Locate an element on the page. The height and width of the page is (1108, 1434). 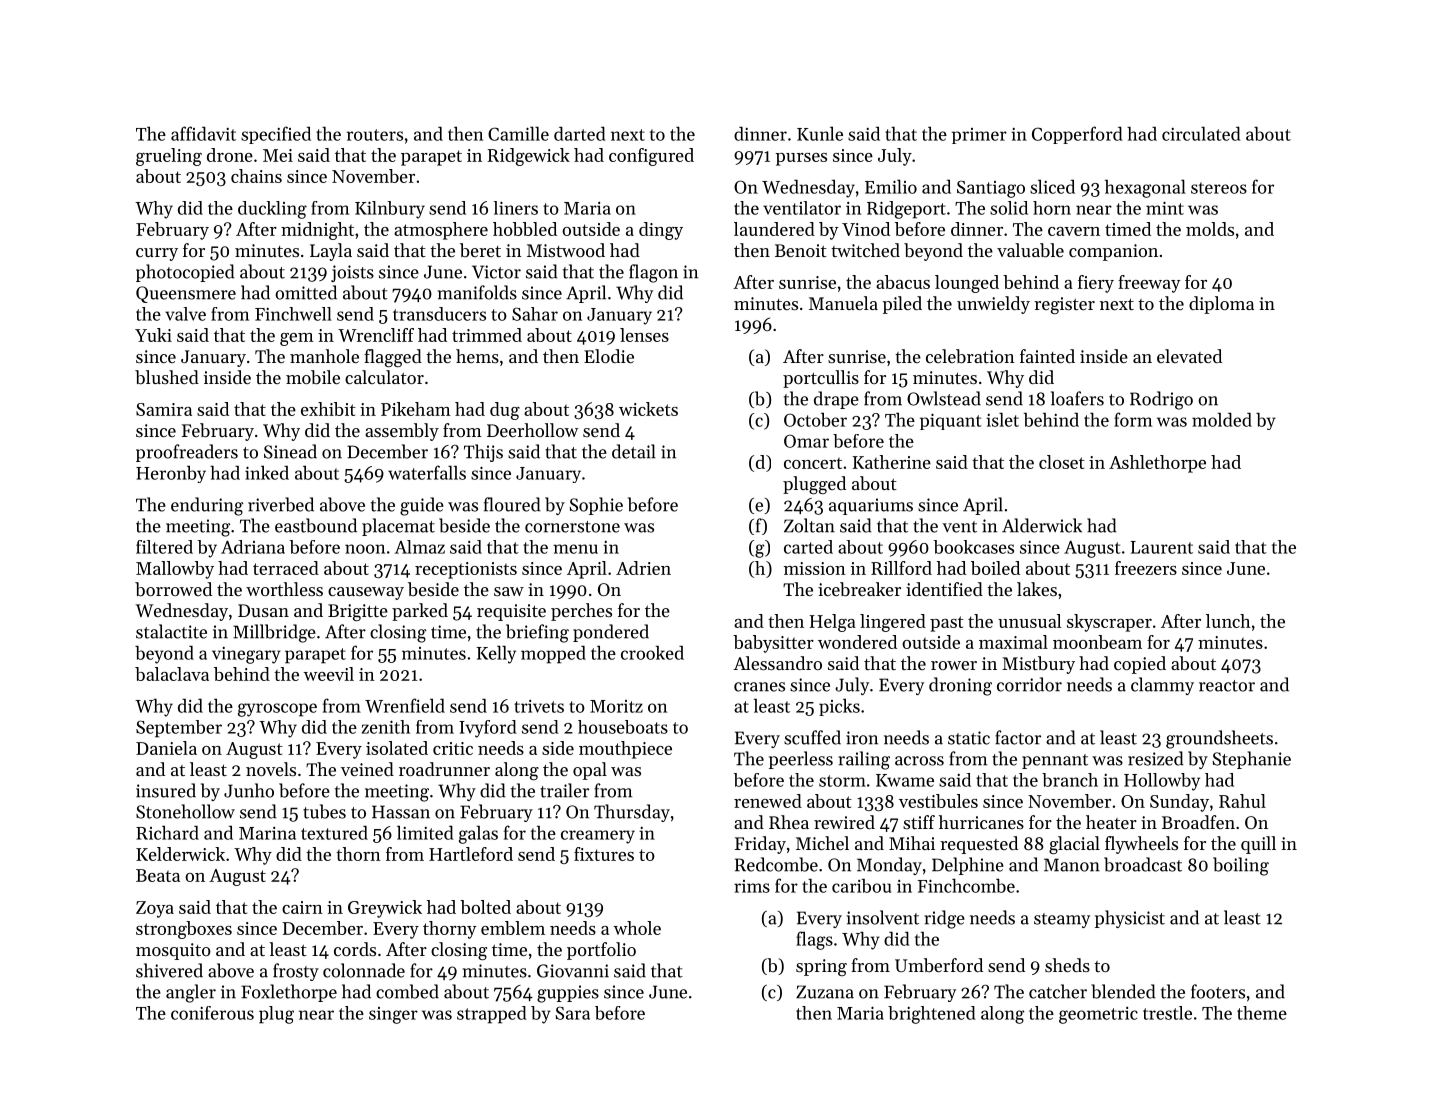
lenses is located at coordinates (644, 335).
